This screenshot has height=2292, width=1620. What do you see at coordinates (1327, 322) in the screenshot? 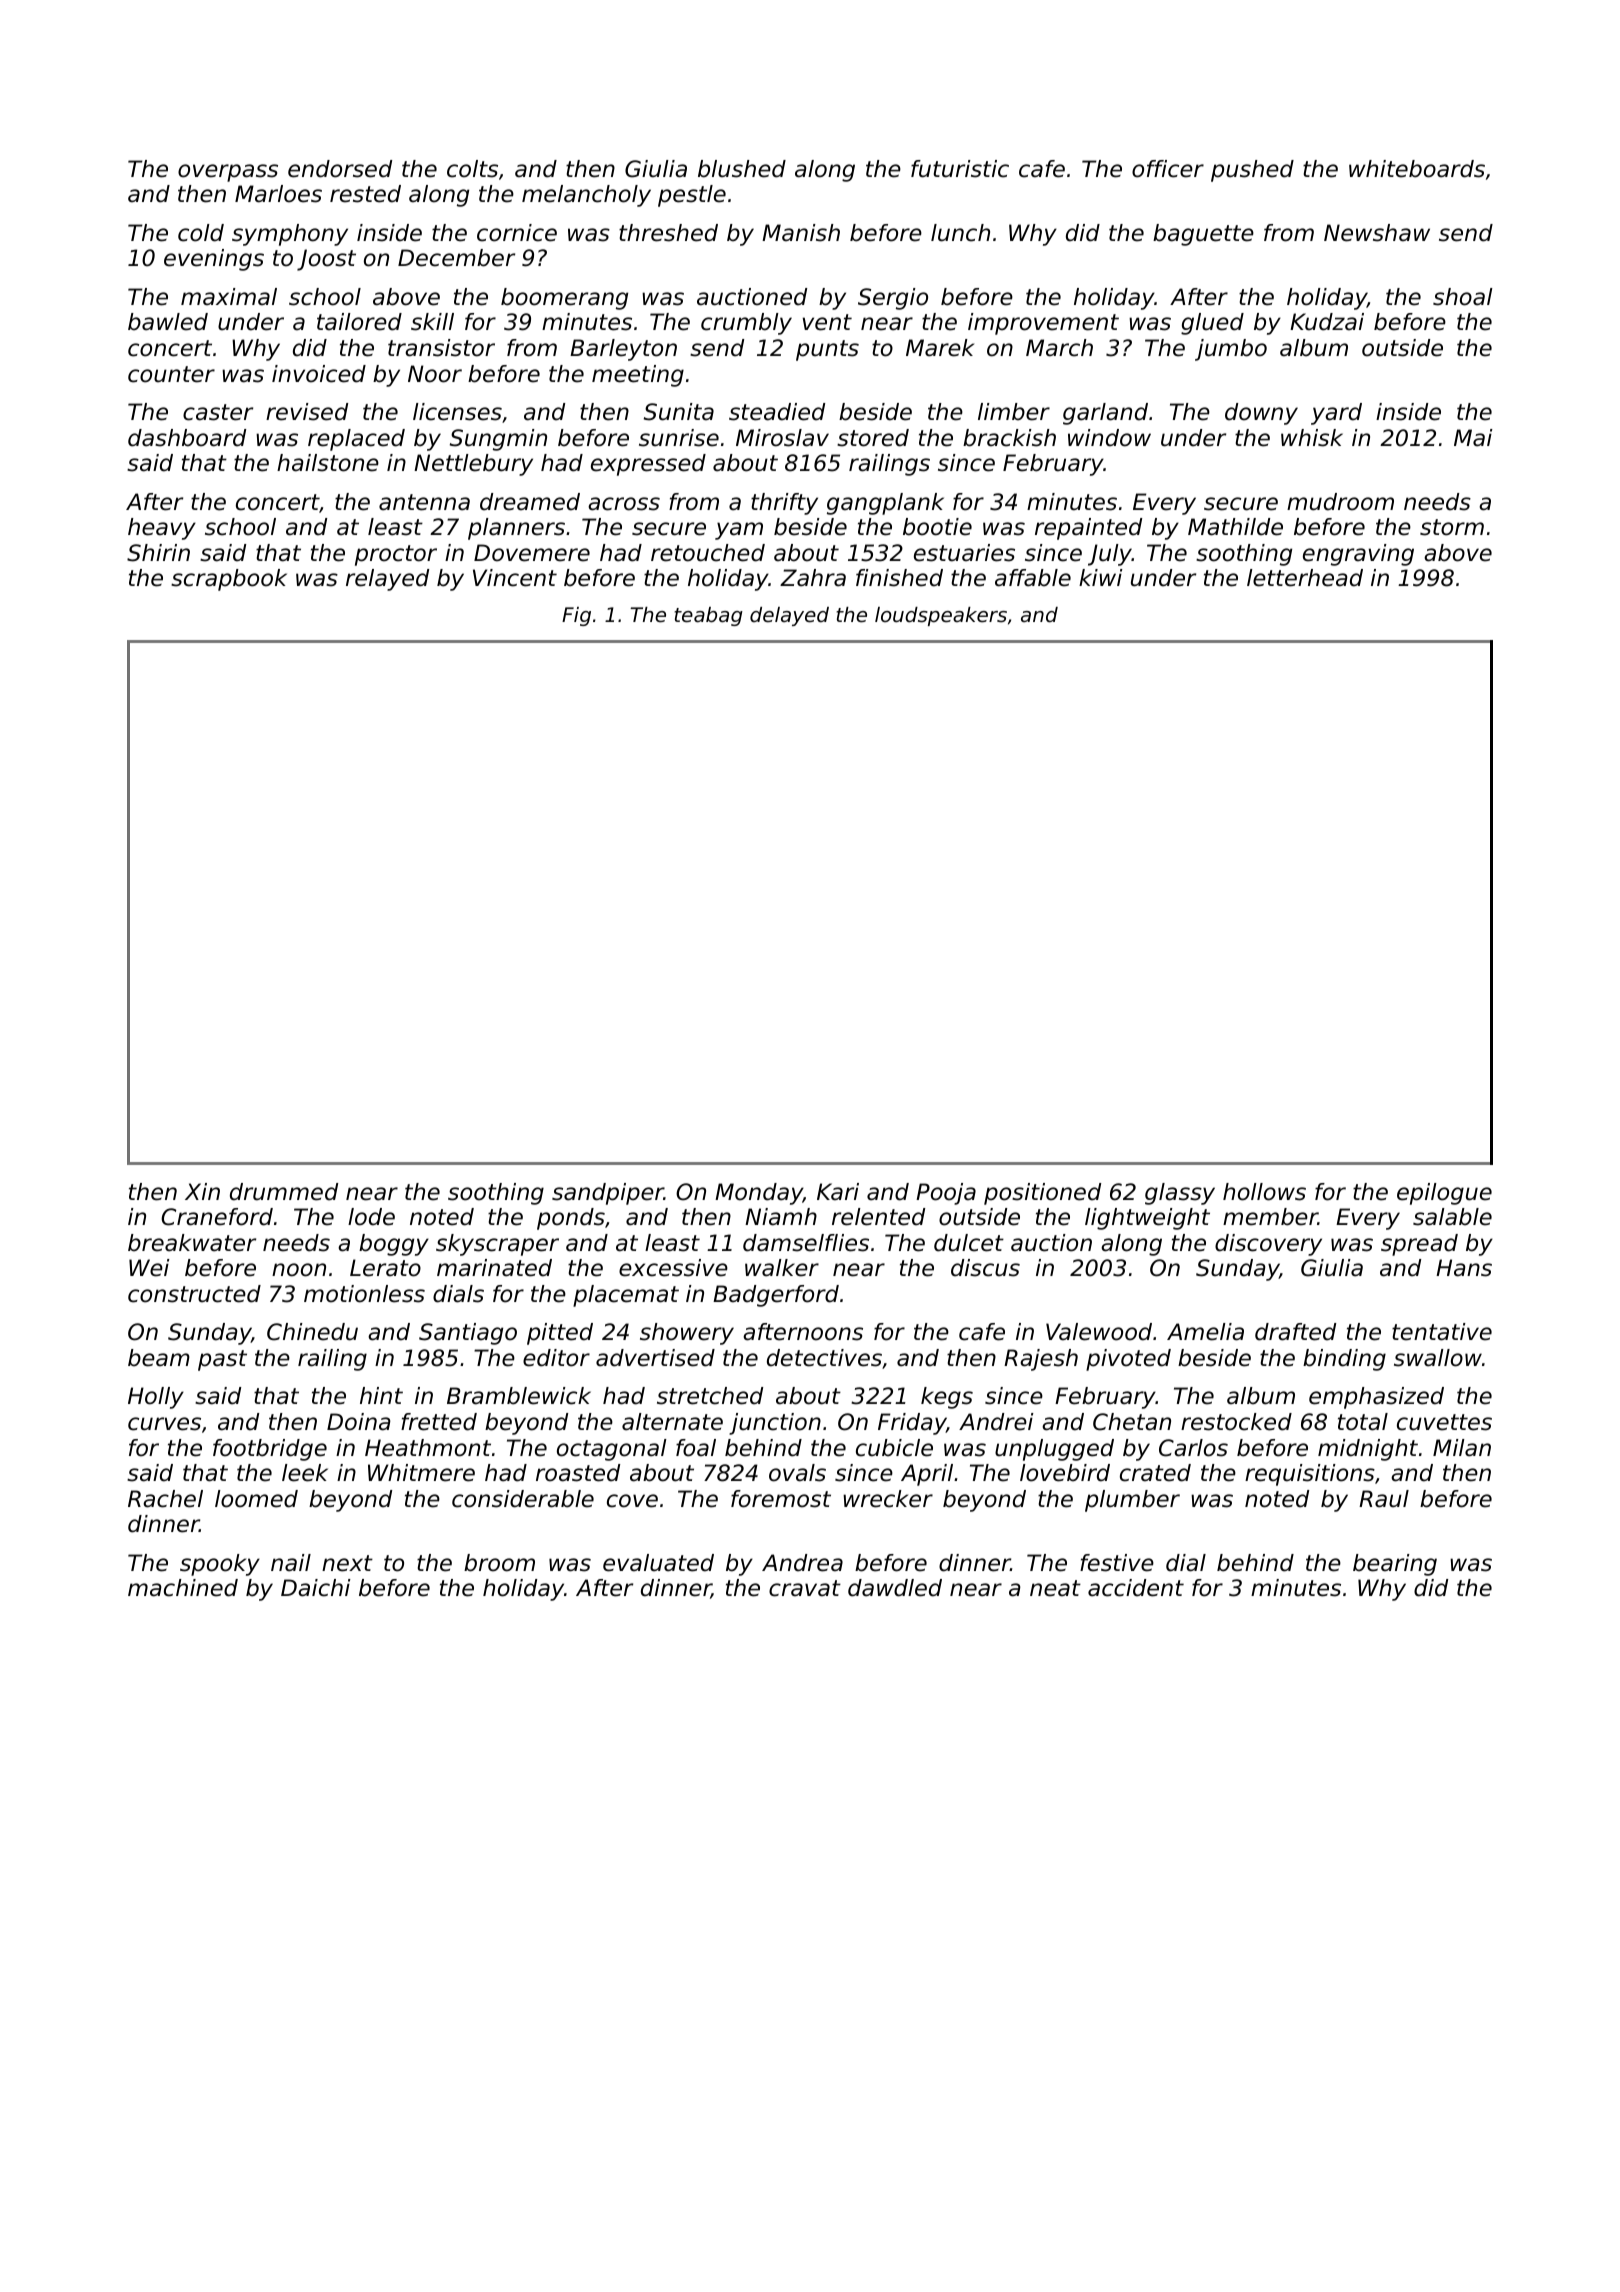
I see `Kudzai` at bounding box center [1327, 322].
